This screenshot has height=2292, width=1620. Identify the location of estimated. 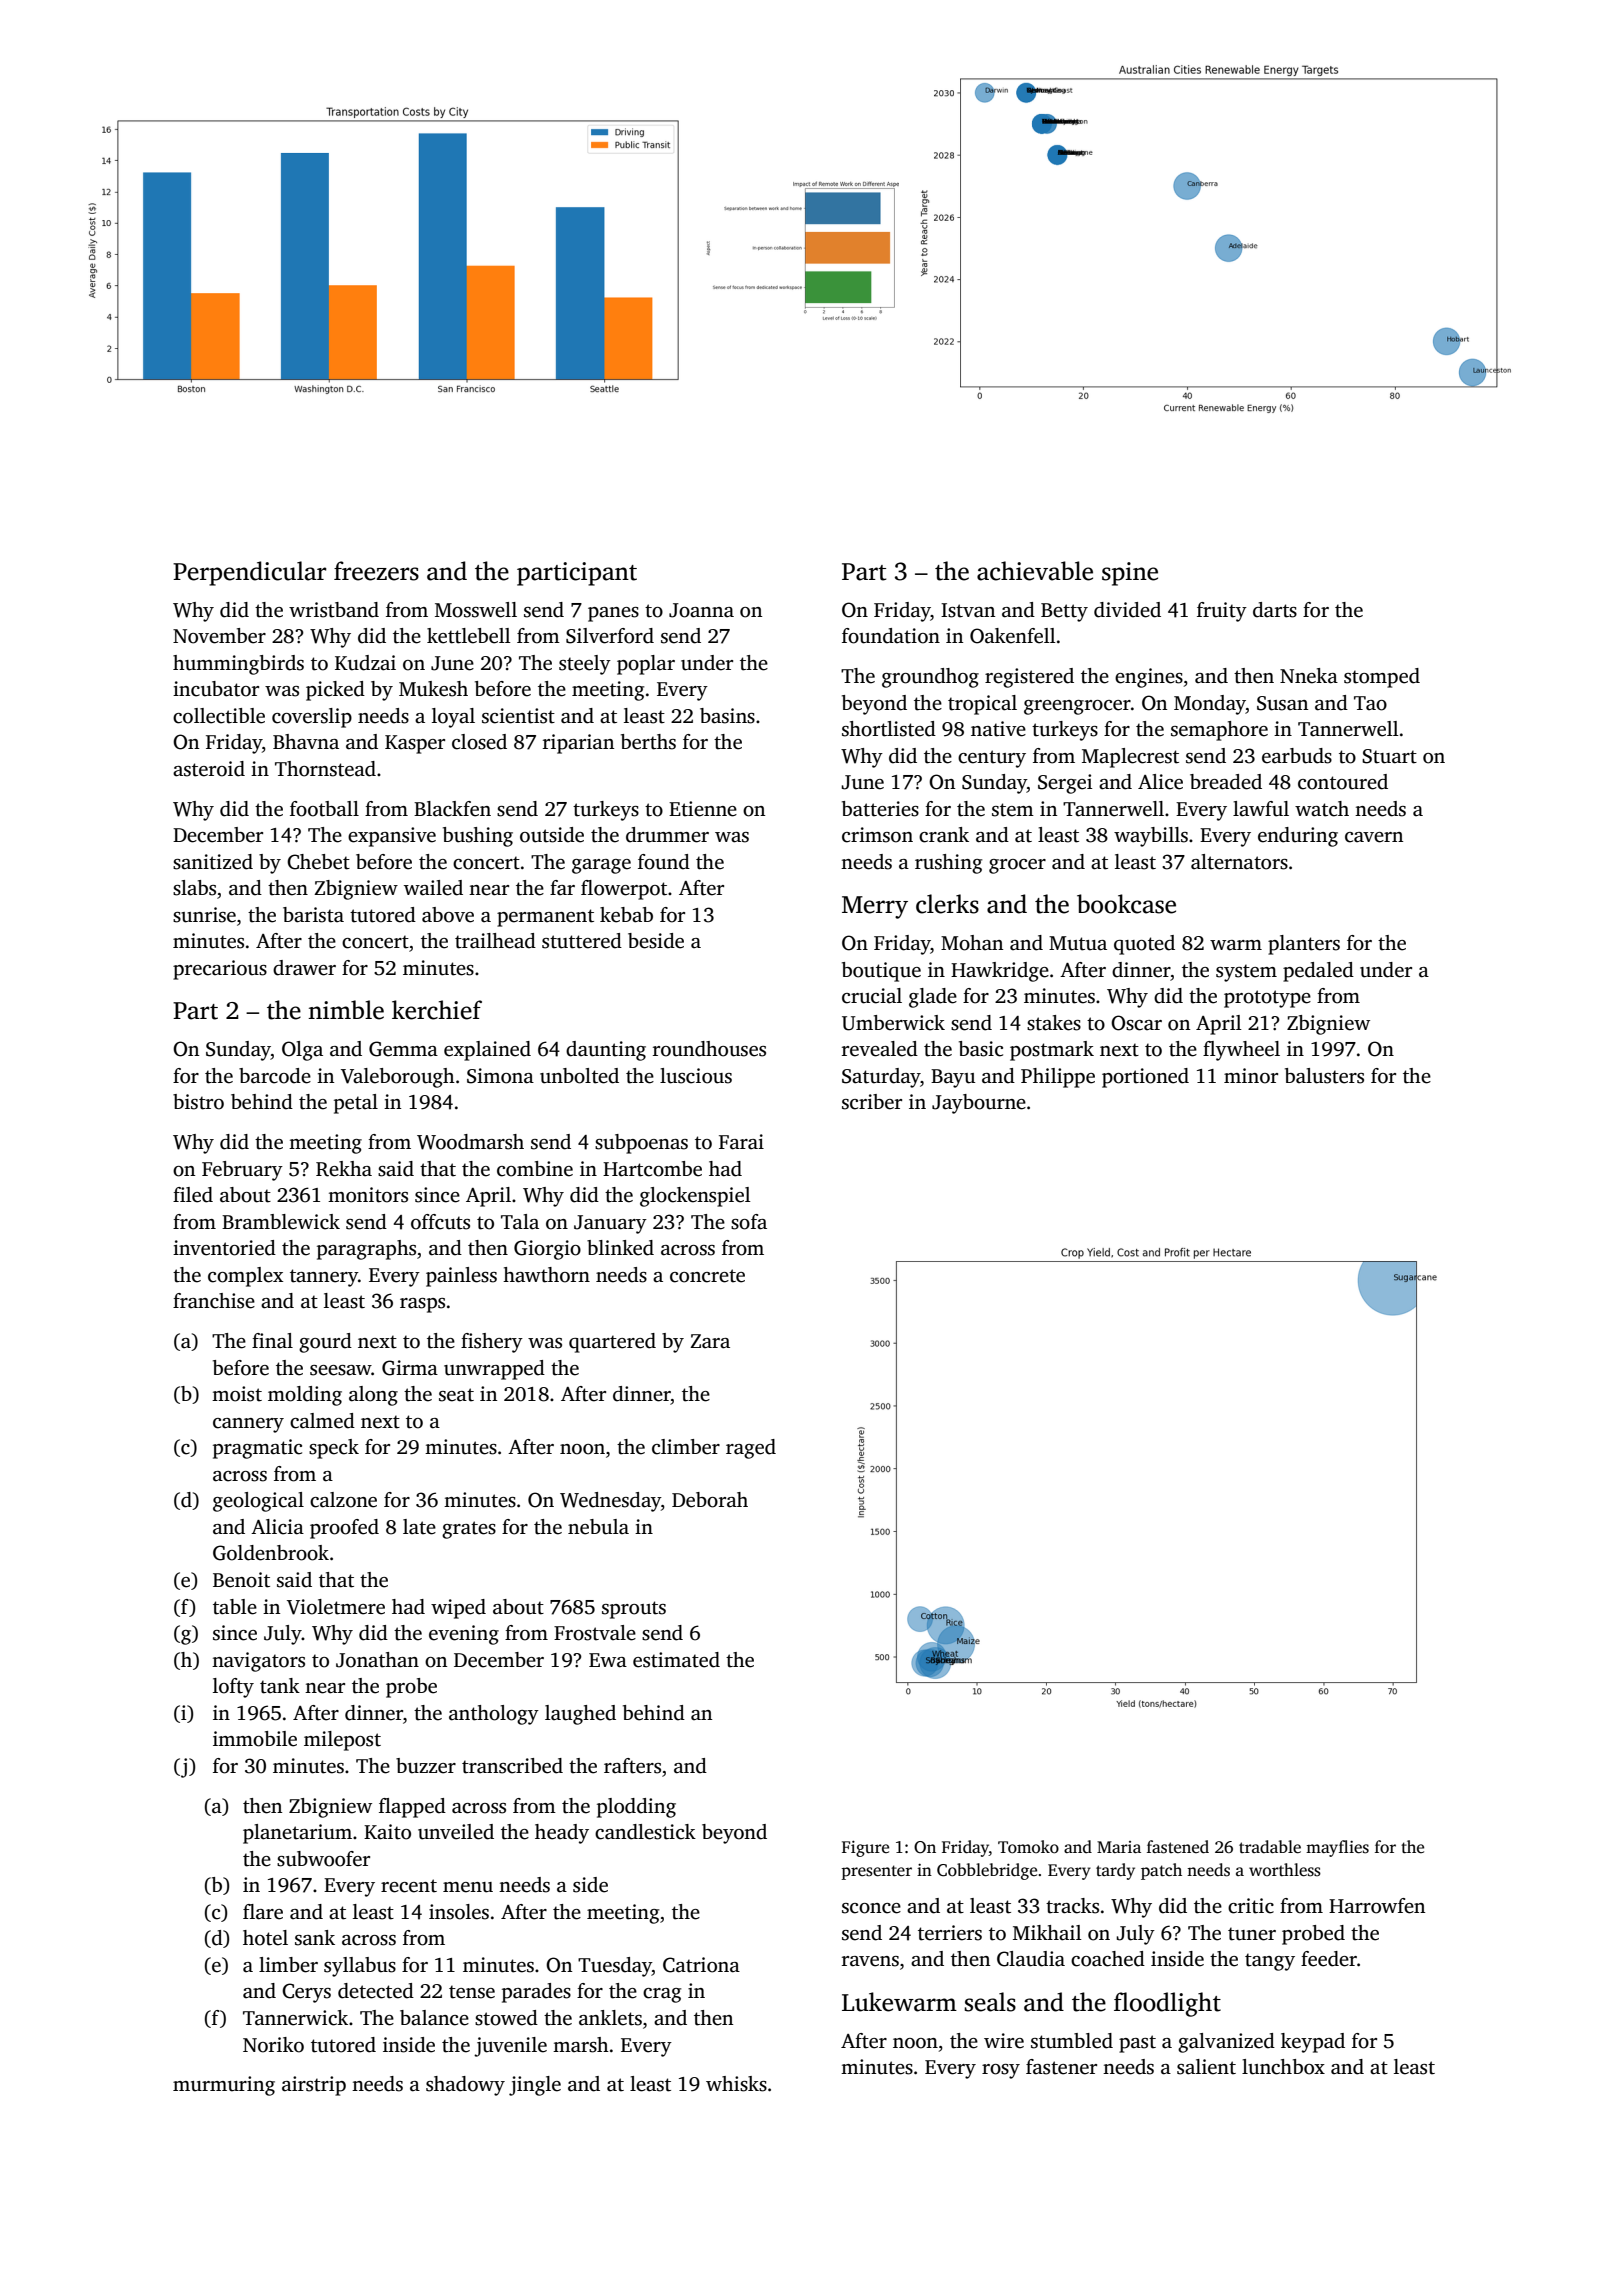
(676, 1660).
